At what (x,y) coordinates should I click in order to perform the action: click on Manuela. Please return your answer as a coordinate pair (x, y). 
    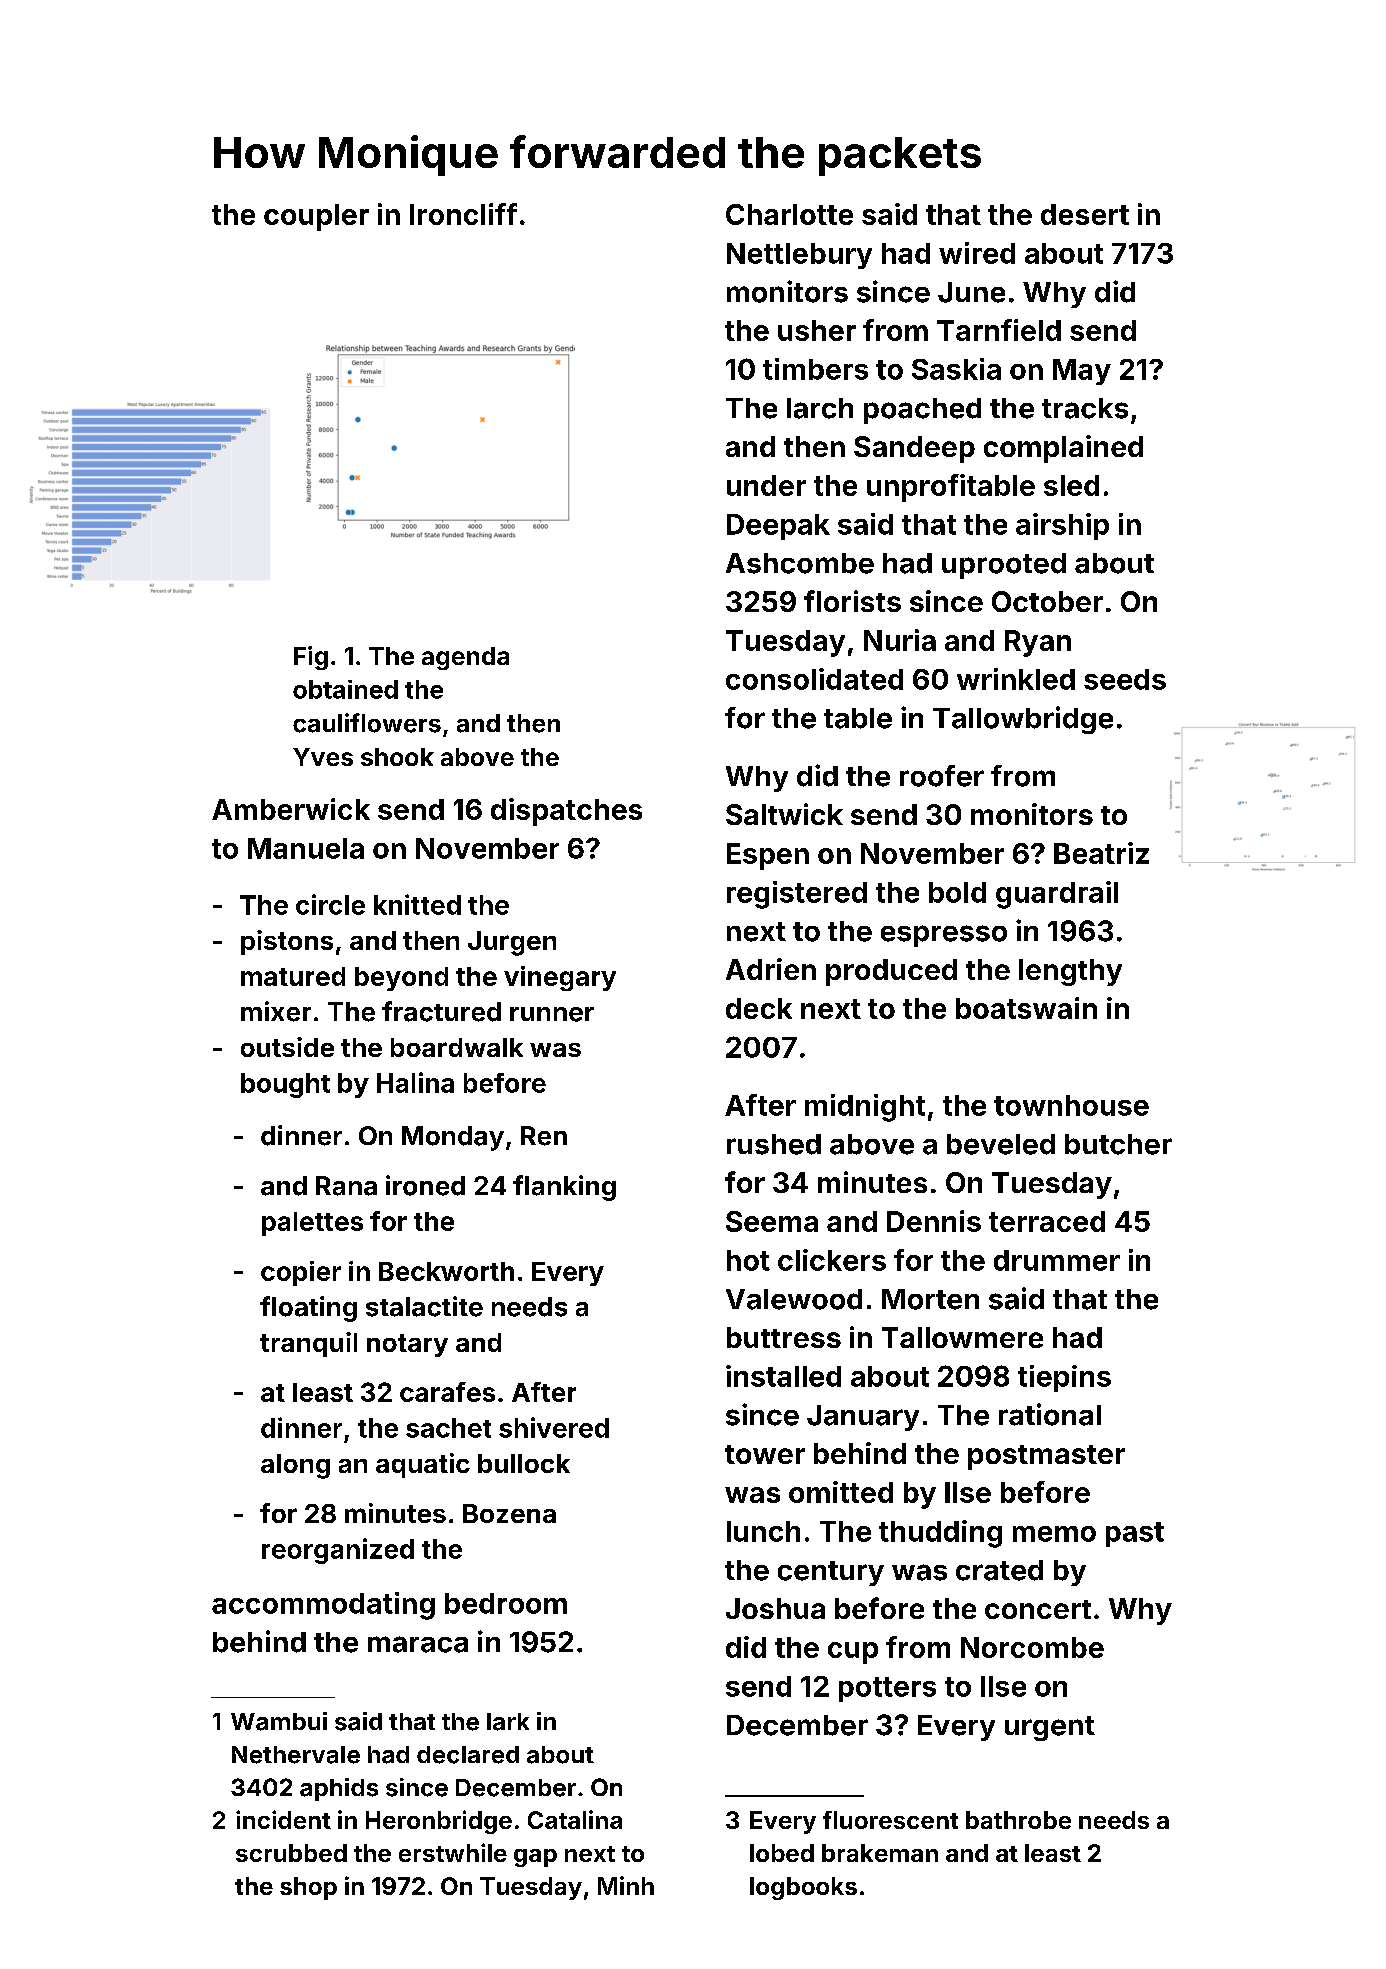
    Looking at the image, I should click on (306, 848).
